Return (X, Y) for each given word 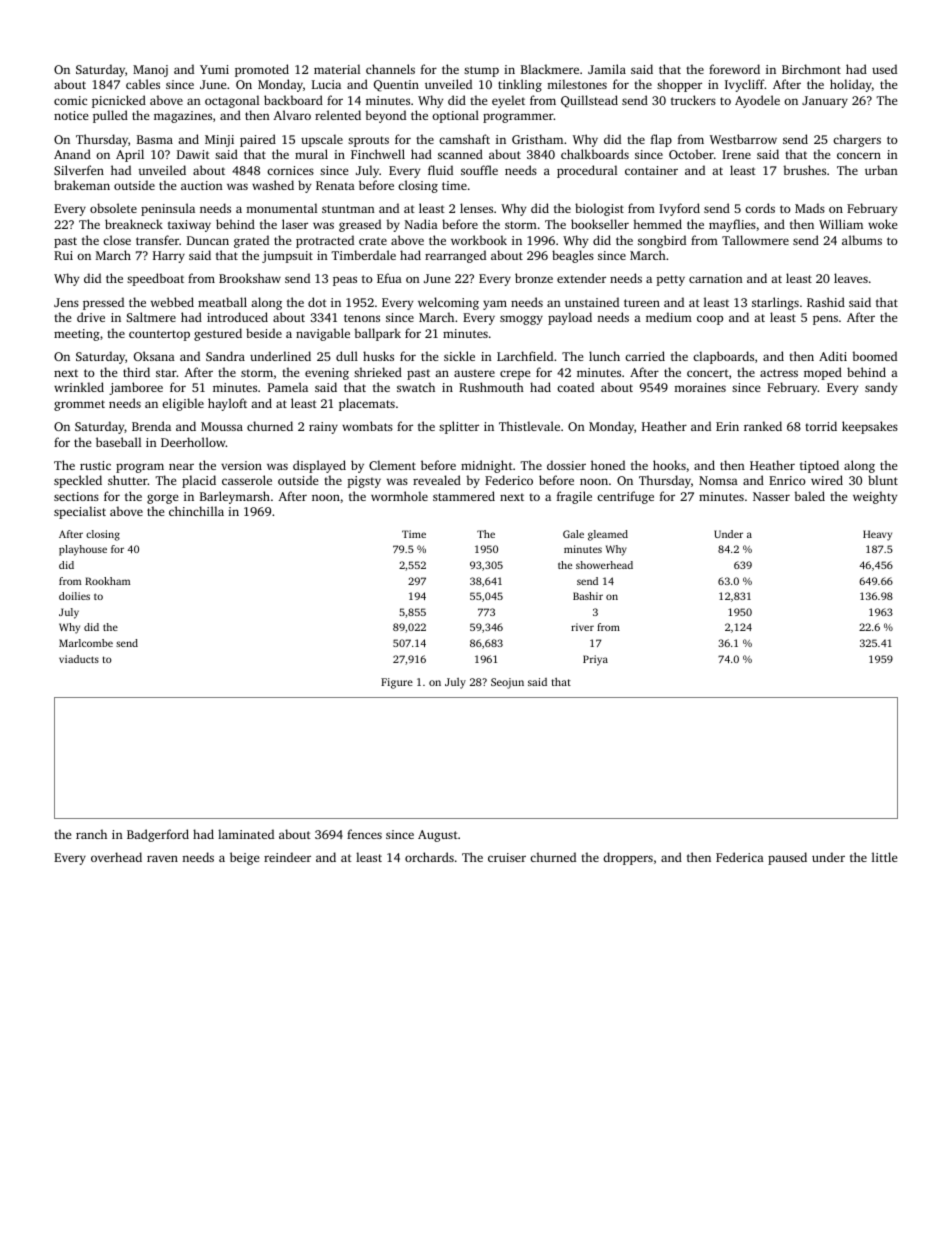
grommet (79, 405)
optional (455, 116)
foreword (734, 69)
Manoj (150, 71)
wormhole (399, 496)
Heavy (877, 535)
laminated (246, 834)
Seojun (507, 683)
